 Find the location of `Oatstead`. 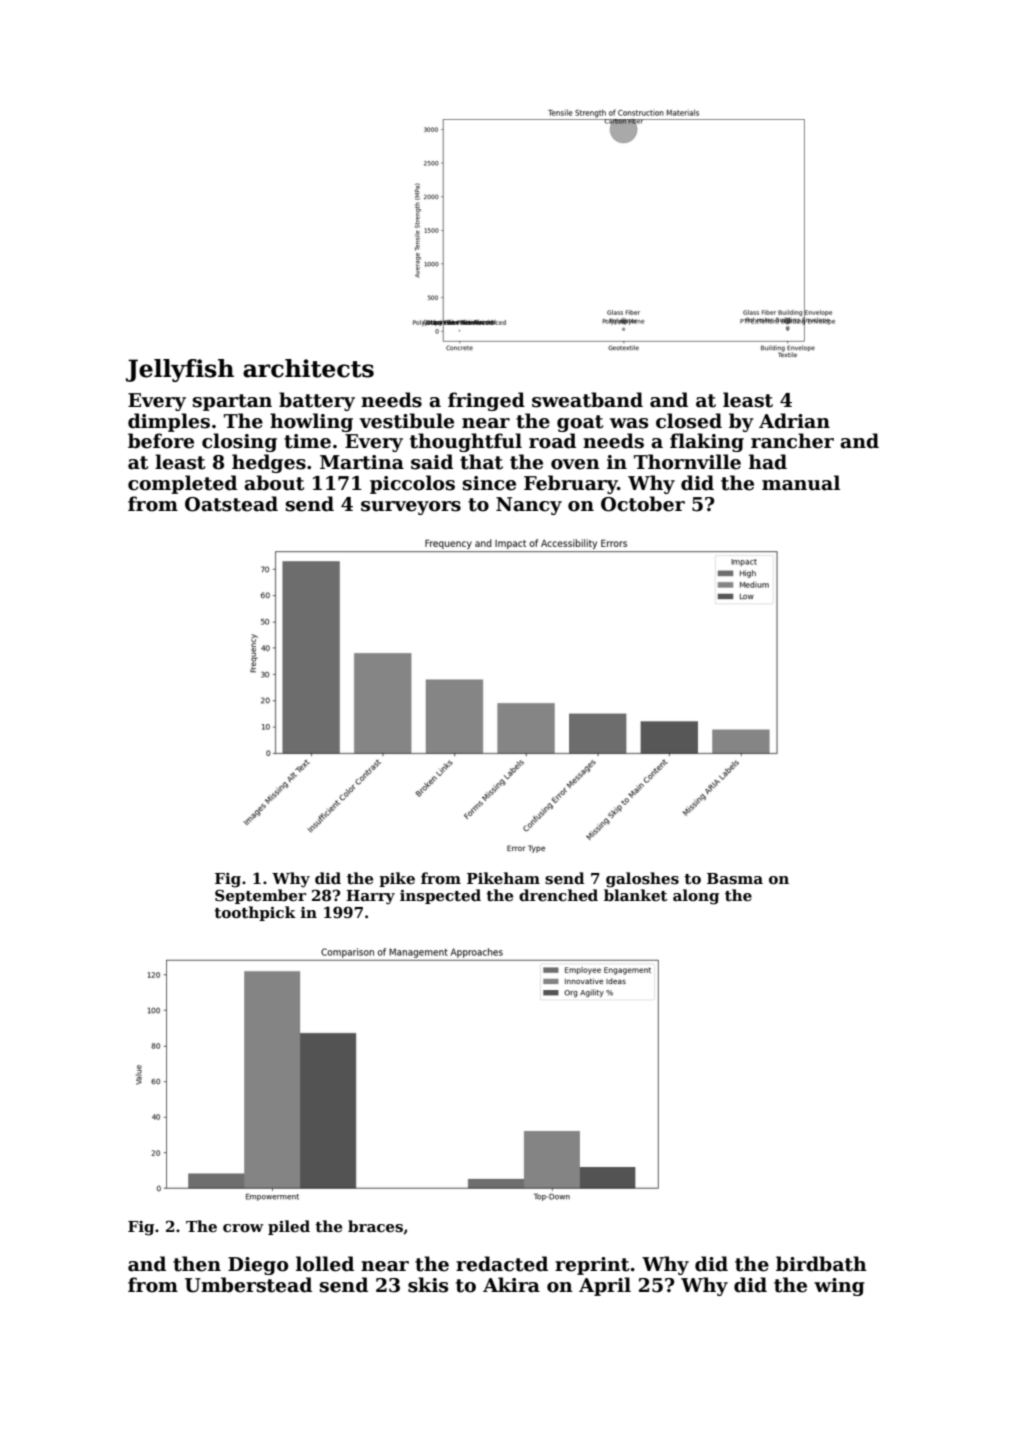

Oatstead is located at coordinates (231, 504).
